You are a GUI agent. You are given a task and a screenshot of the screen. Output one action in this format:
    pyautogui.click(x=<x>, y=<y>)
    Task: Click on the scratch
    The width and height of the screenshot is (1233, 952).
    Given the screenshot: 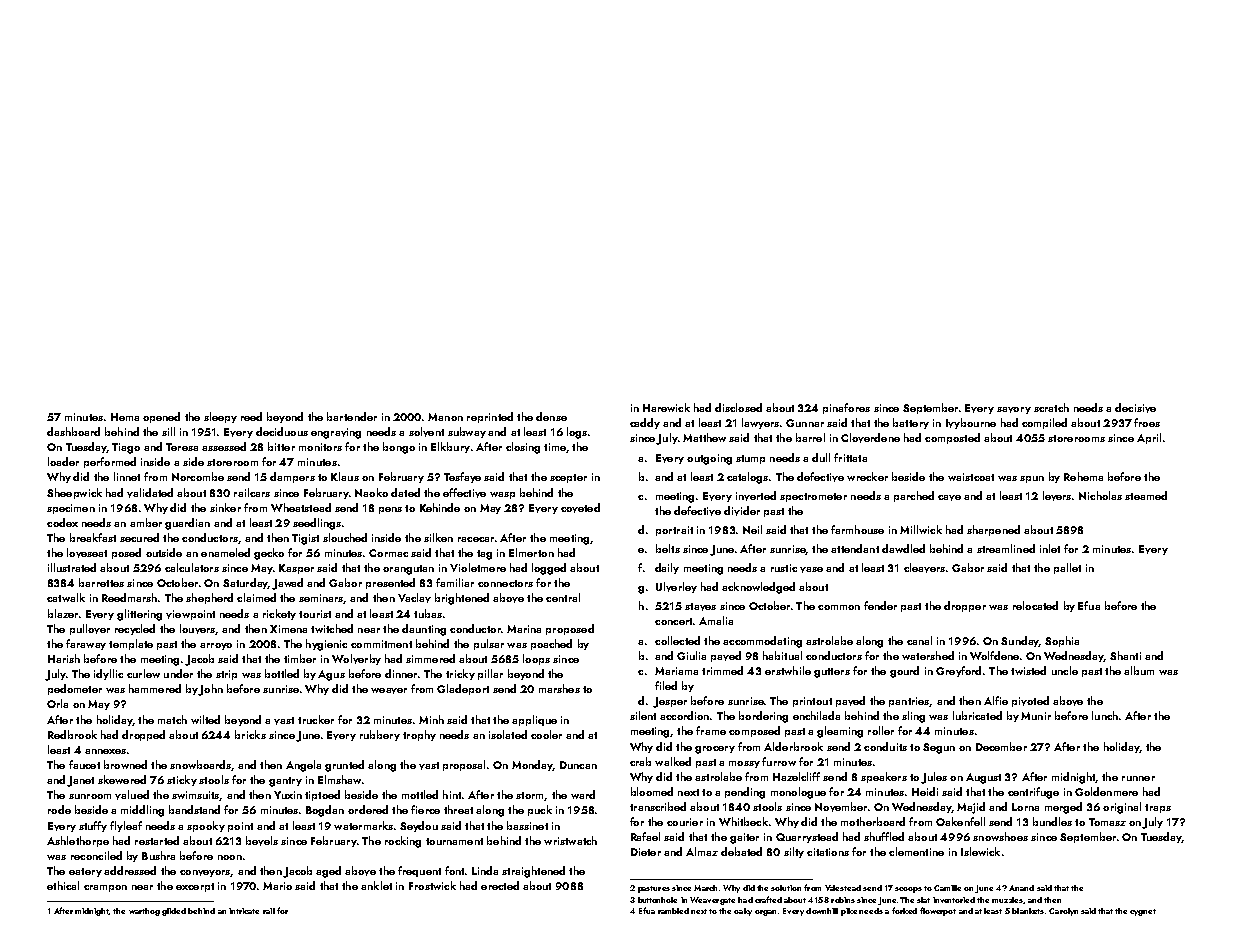 What is the action you would take?
    pyautogui.click(x=1051, y=407)
